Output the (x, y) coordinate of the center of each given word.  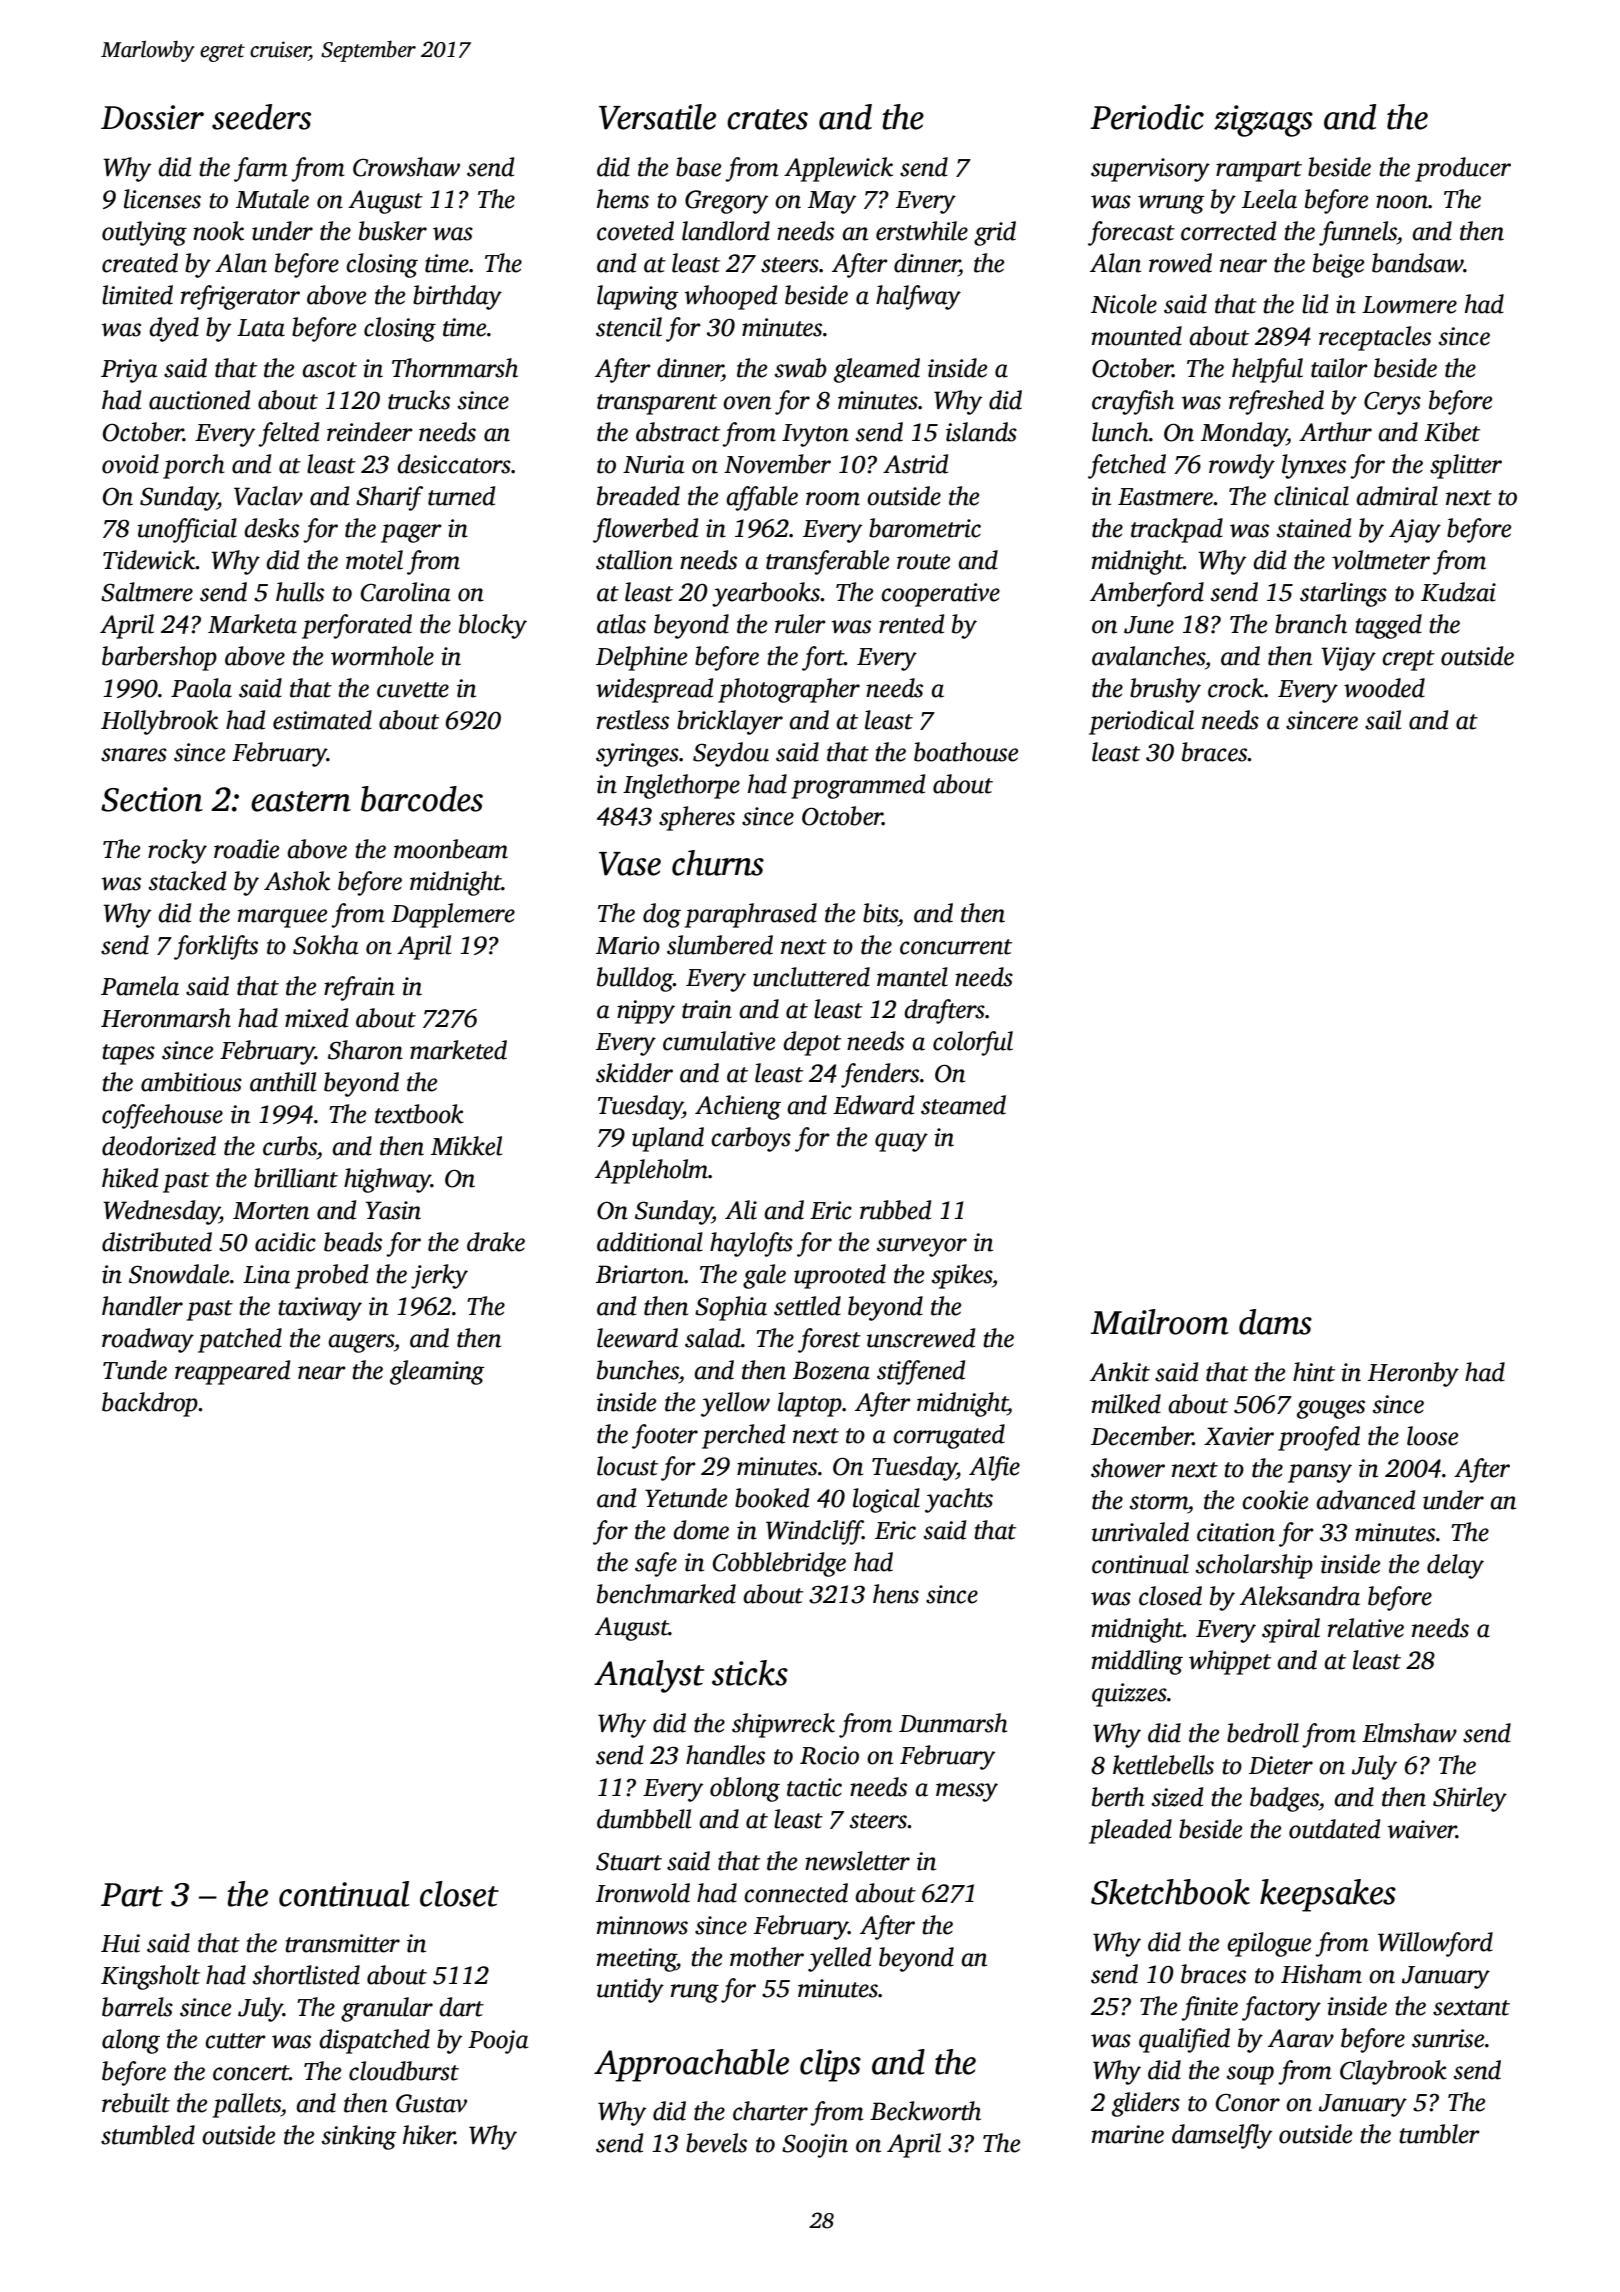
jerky (439, 1276)
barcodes (422, 799)
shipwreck (783, 1725)
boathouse (966, 752)
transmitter (342, 1943)
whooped (730, 297)
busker (393, 231)
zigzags (1263, 121)
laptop (810, 1404)
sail (1383, 720)
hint (1314, 1372)
